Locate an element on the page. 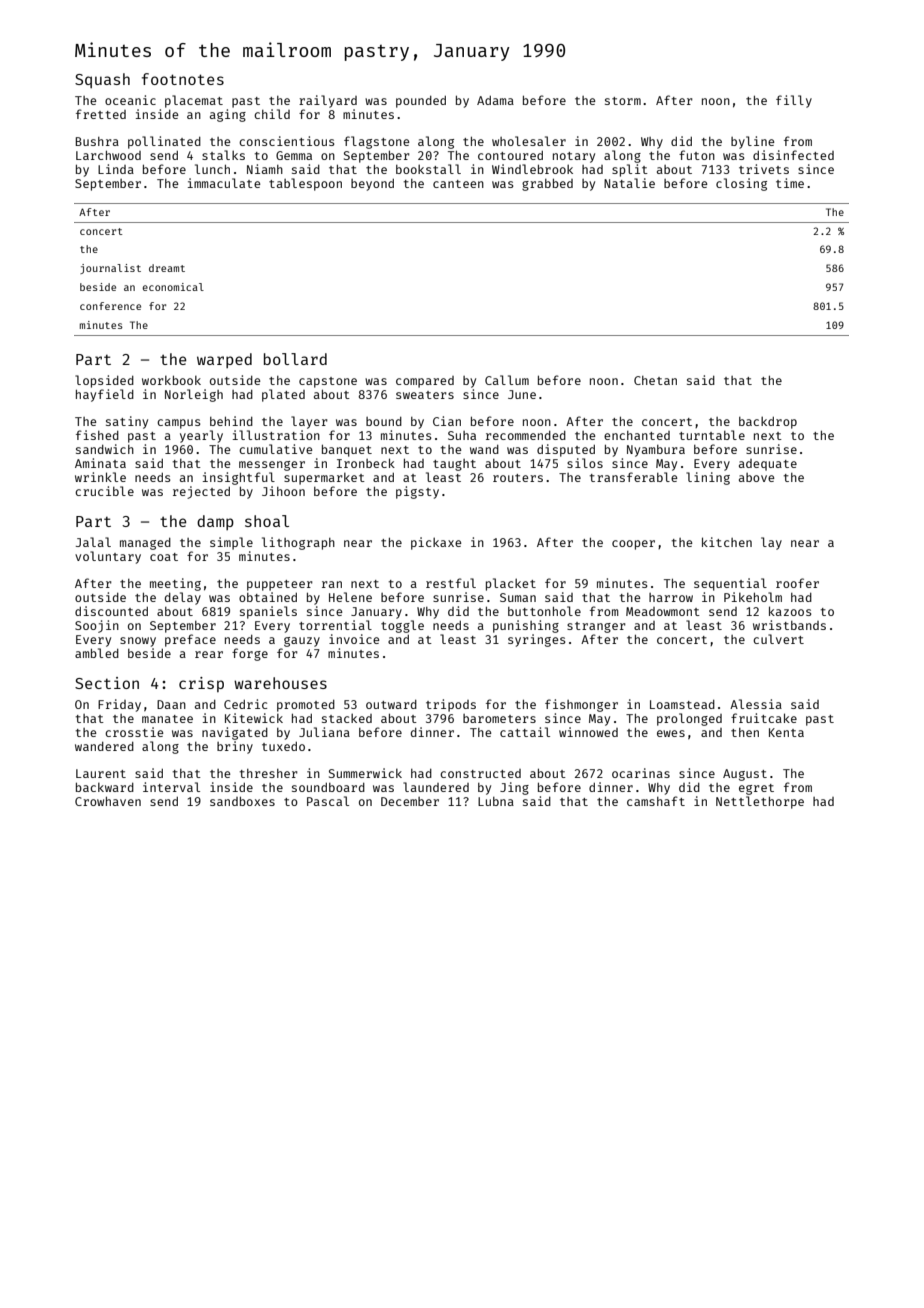  toggle is located at coordinates (402, 626).
